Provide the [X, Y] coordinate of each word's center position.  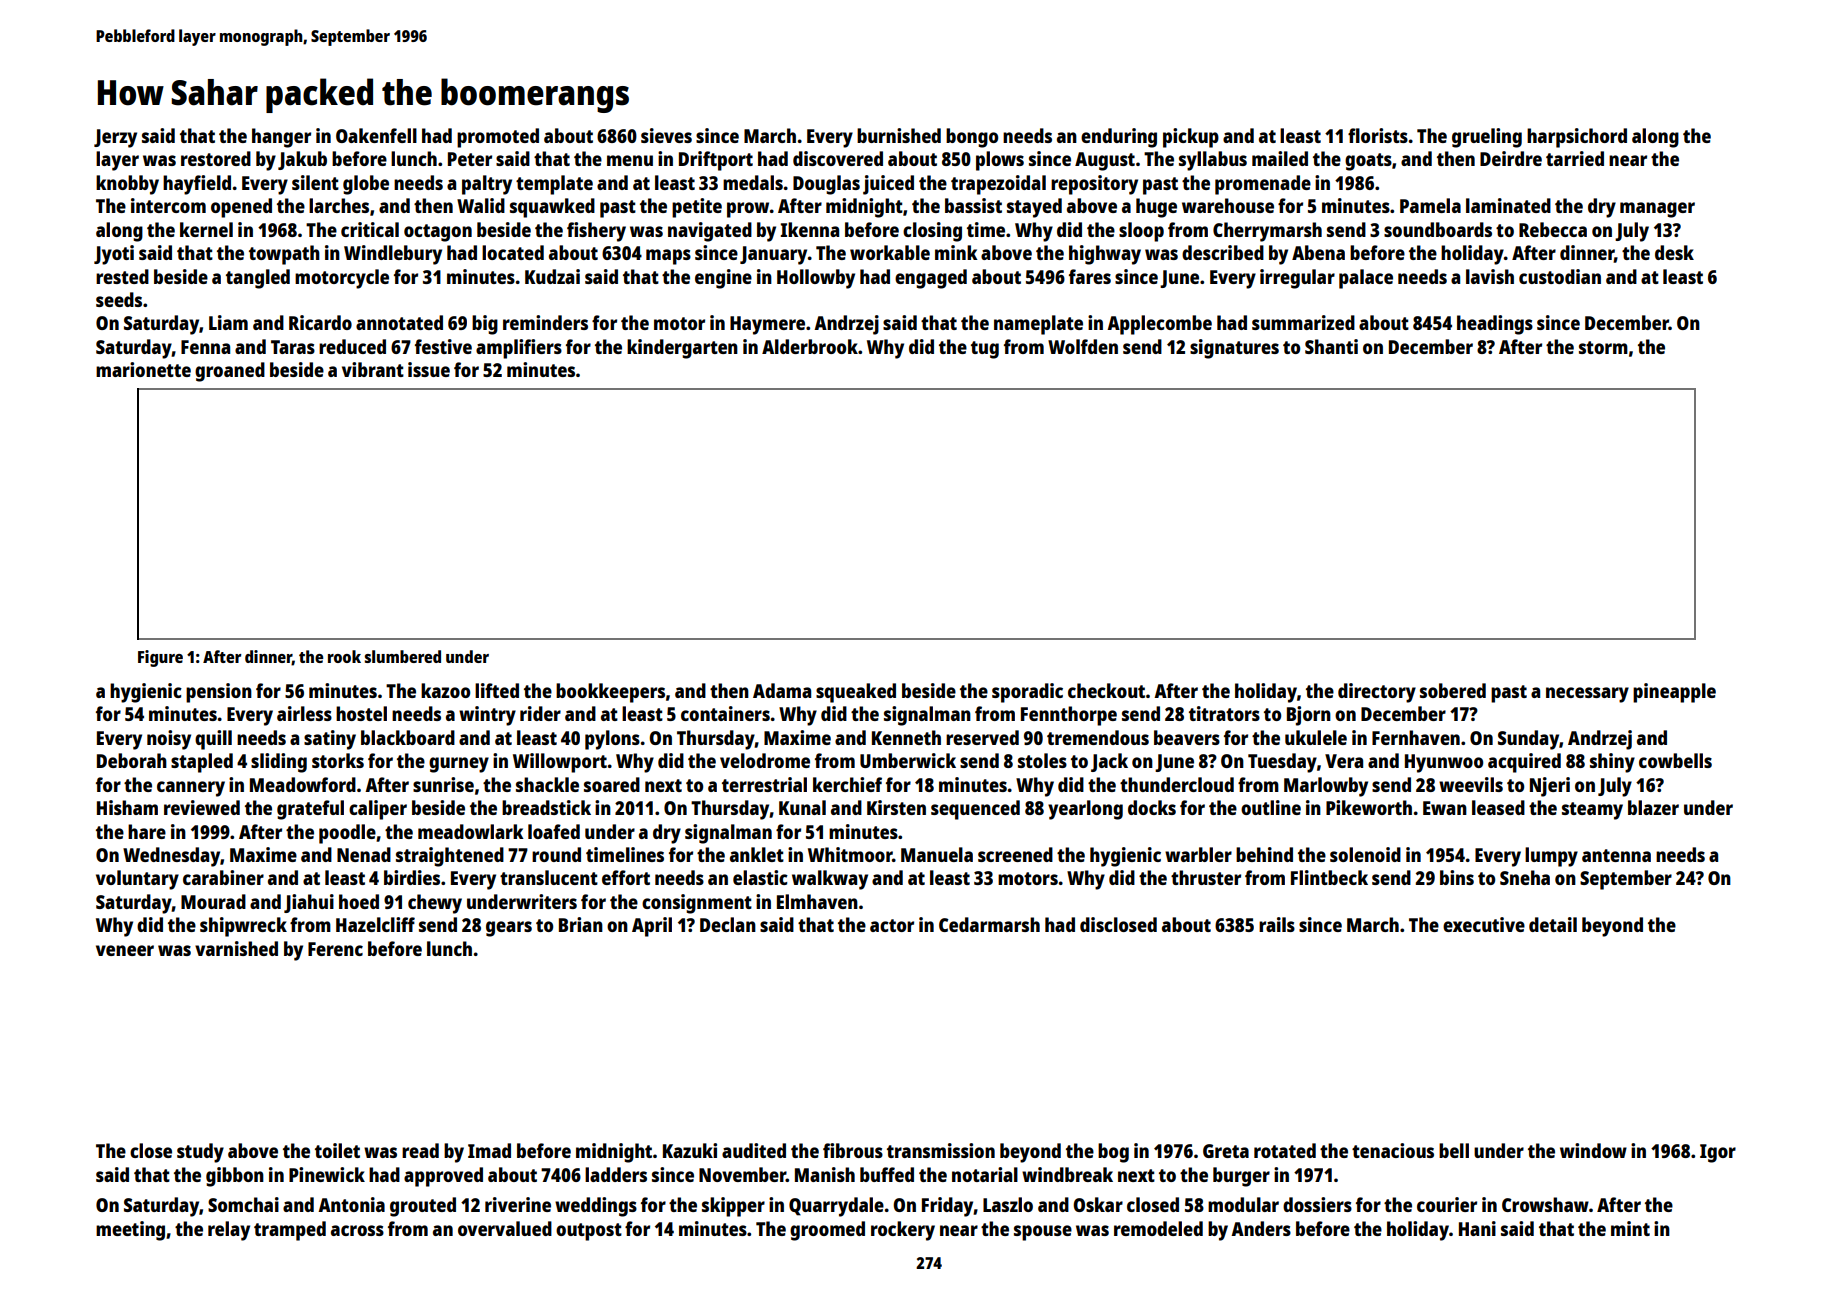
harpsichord [1577, 138]
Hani [1477, 1228]
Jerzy [115, 138]
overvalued [505, 1228]
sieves [666, 135]
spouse [1043, 1233]
